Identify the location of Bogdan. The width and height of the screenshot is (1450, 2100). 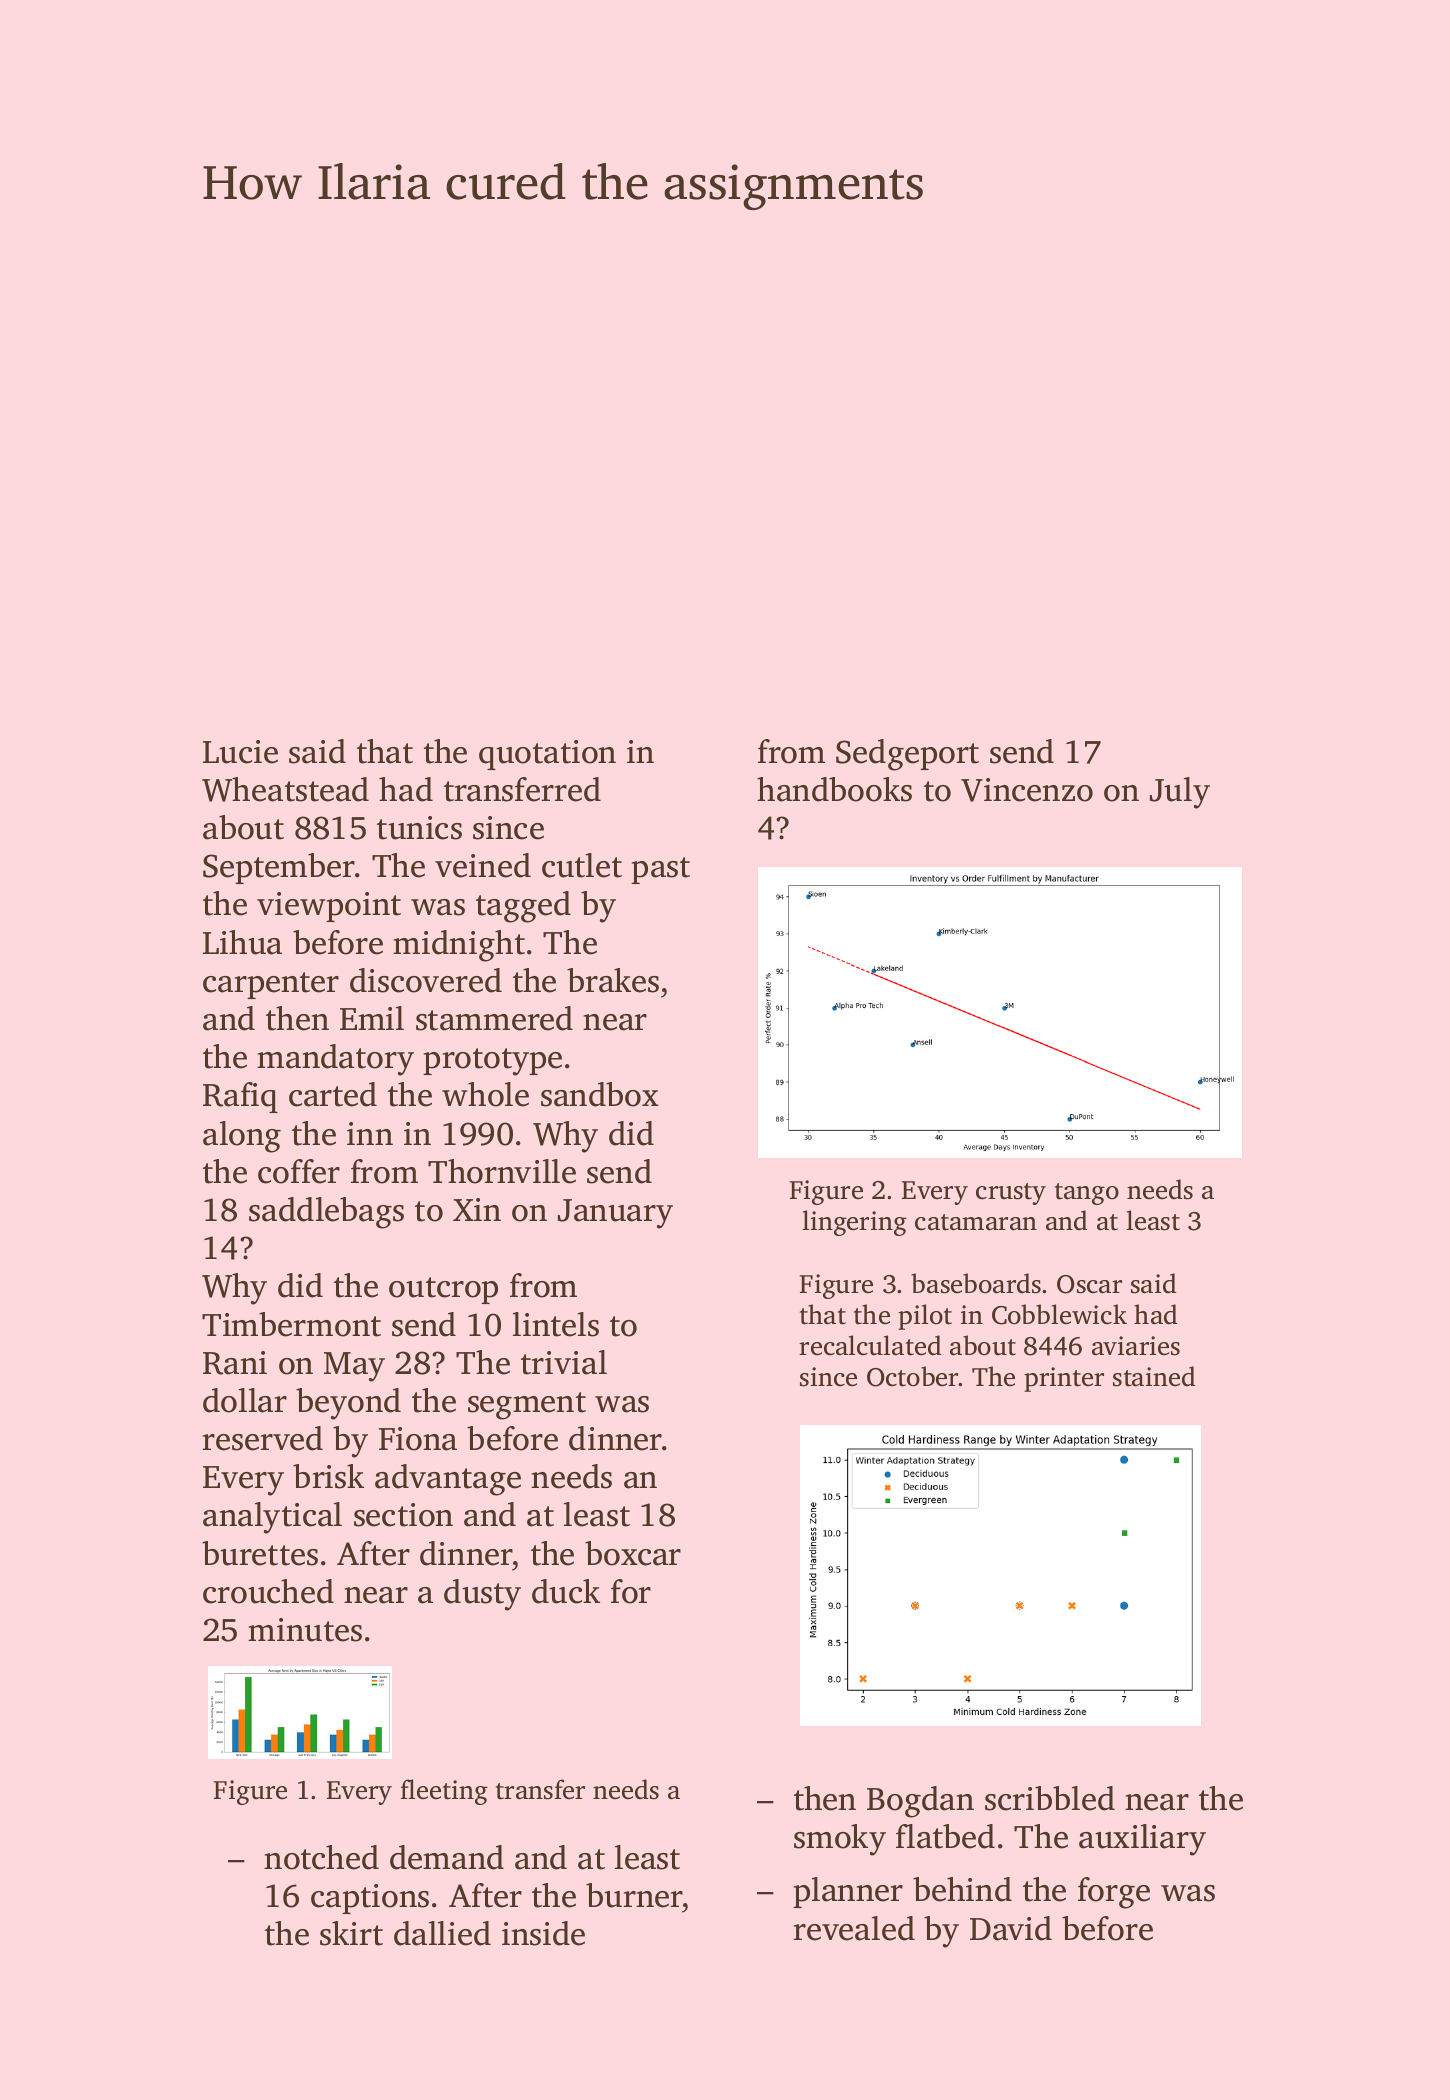
(920, 1802).
